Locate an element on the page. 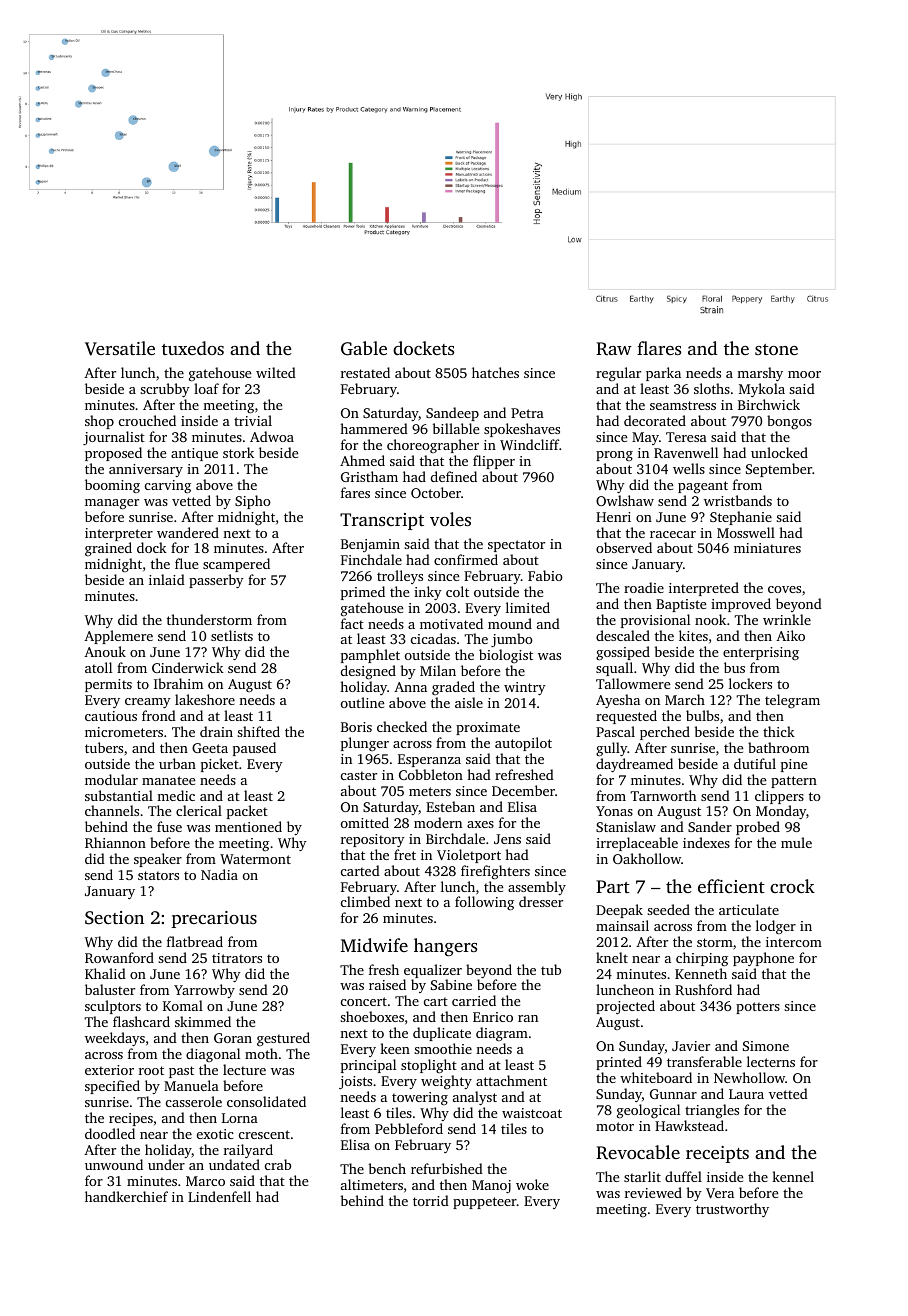  Manuela is located at coordinates (191, 1085).
